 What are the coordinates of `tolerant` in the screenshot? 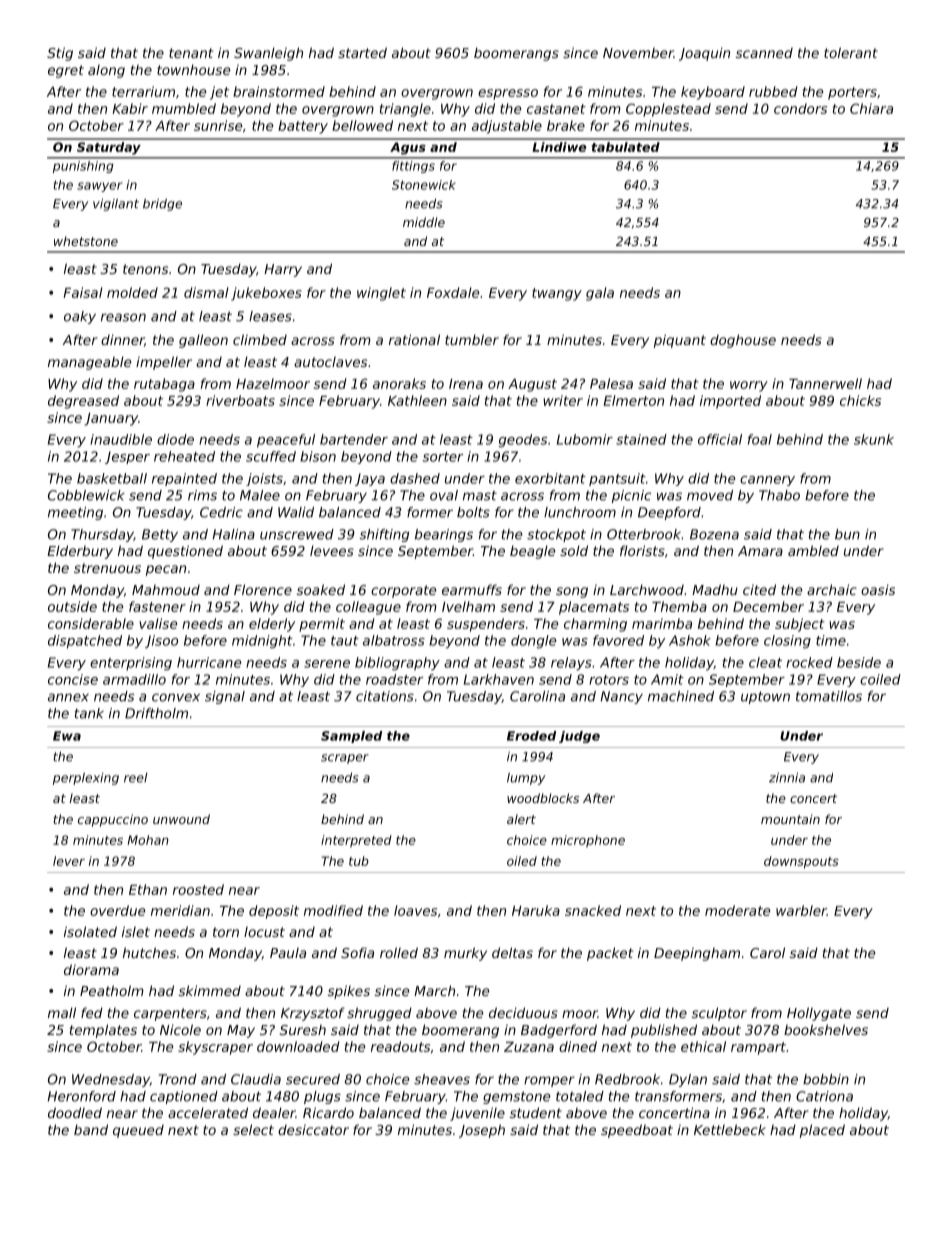 It's located at (851, 52).
